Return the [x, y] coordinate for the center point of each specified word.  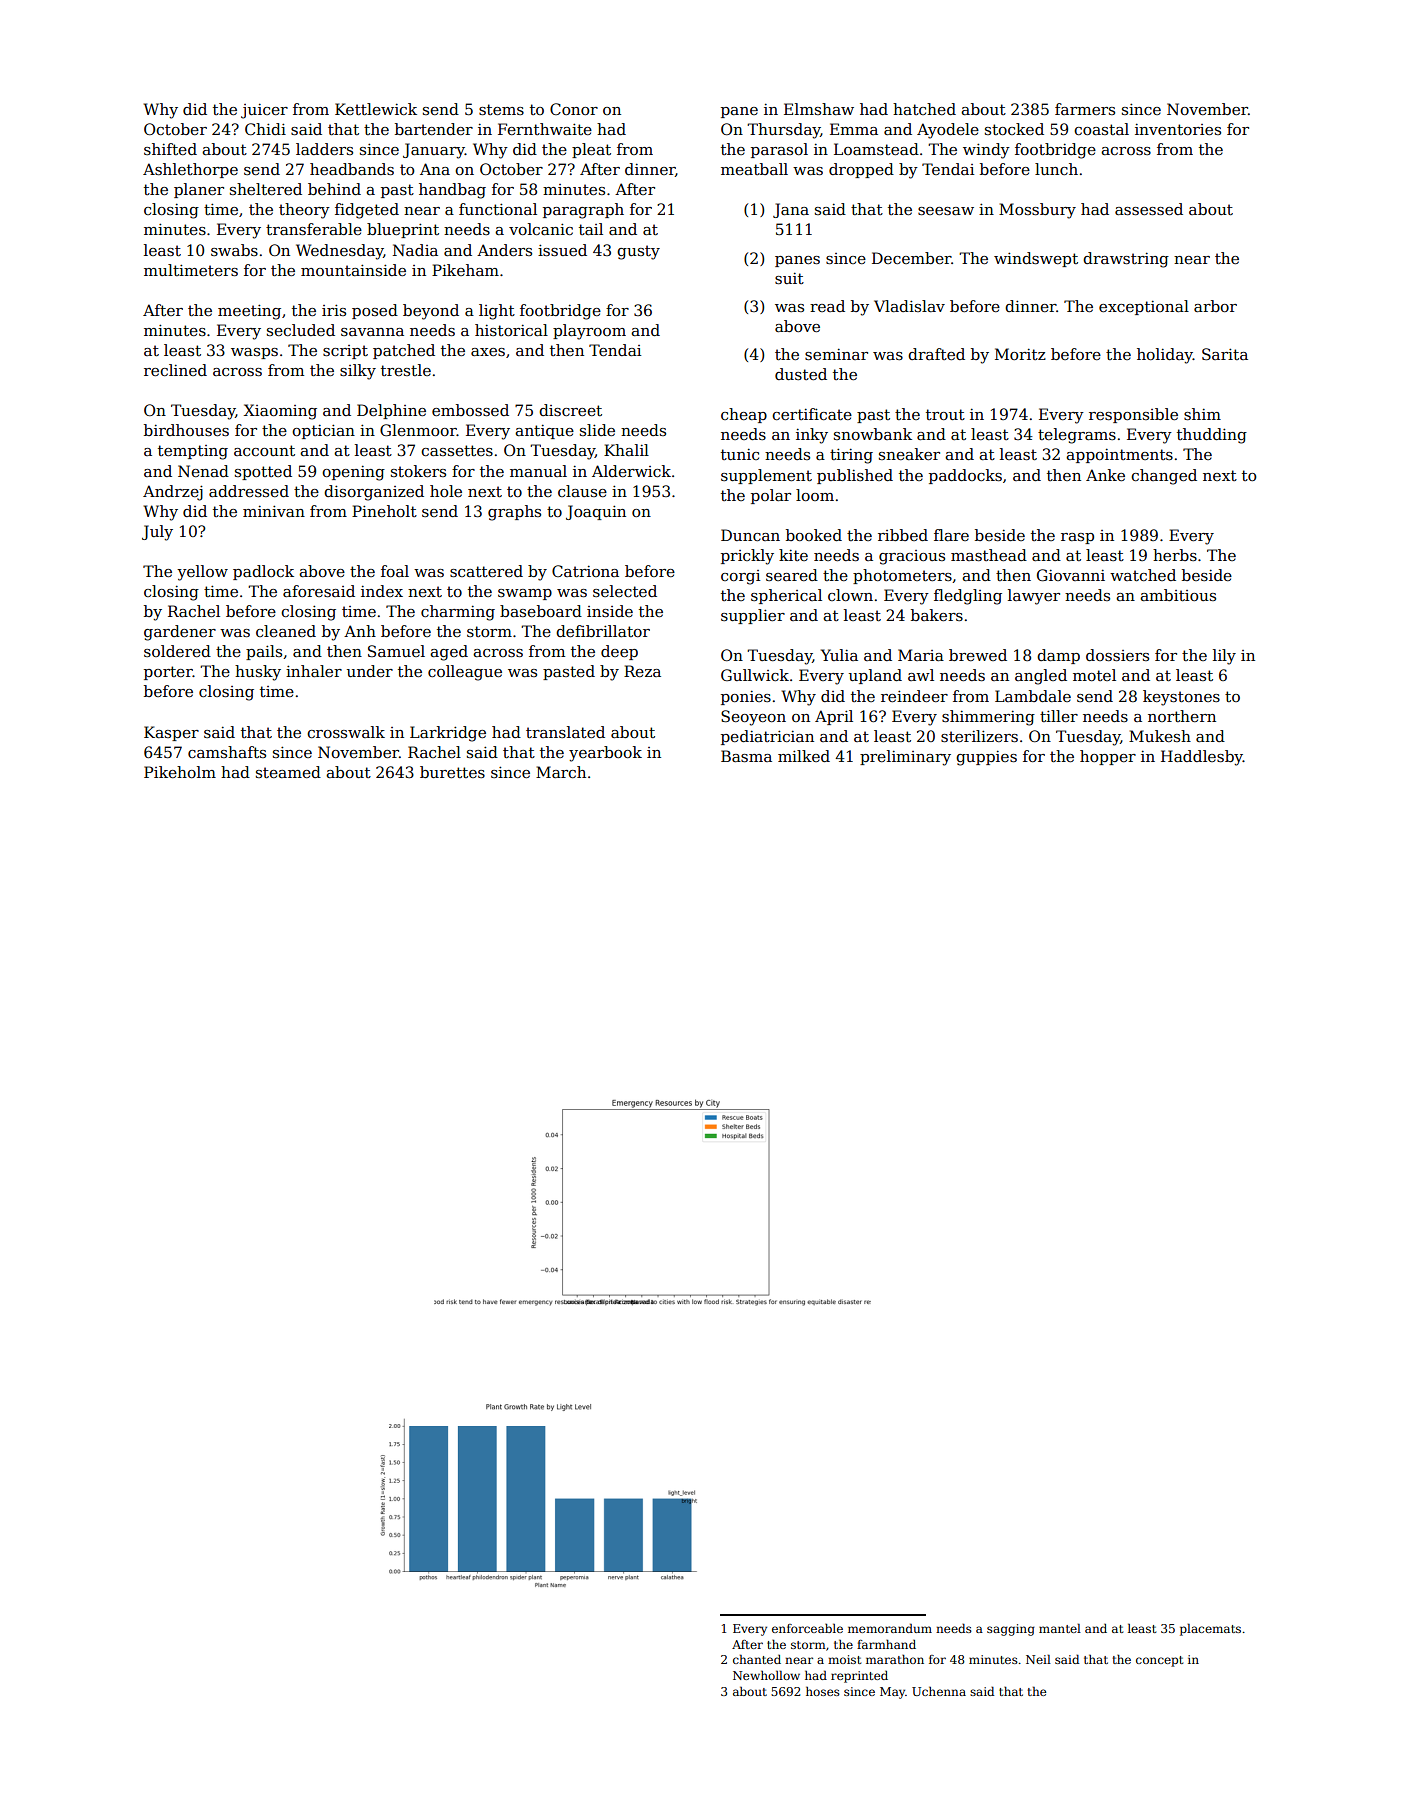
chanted [757, 1659]
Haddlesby [1202, 758]
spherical [786, 596]
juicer [264, 111]
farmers [1085, 109]
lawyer [1034, 597]
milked [804, 756]
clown [850, 595]
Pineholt [384, 511]
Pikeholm [180, 772]
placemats [1210, 1629]
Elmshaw [819, 109]
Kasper [171, 733]
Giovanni [1071, 575]
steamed [288, 772]
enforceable [807, 1628]
